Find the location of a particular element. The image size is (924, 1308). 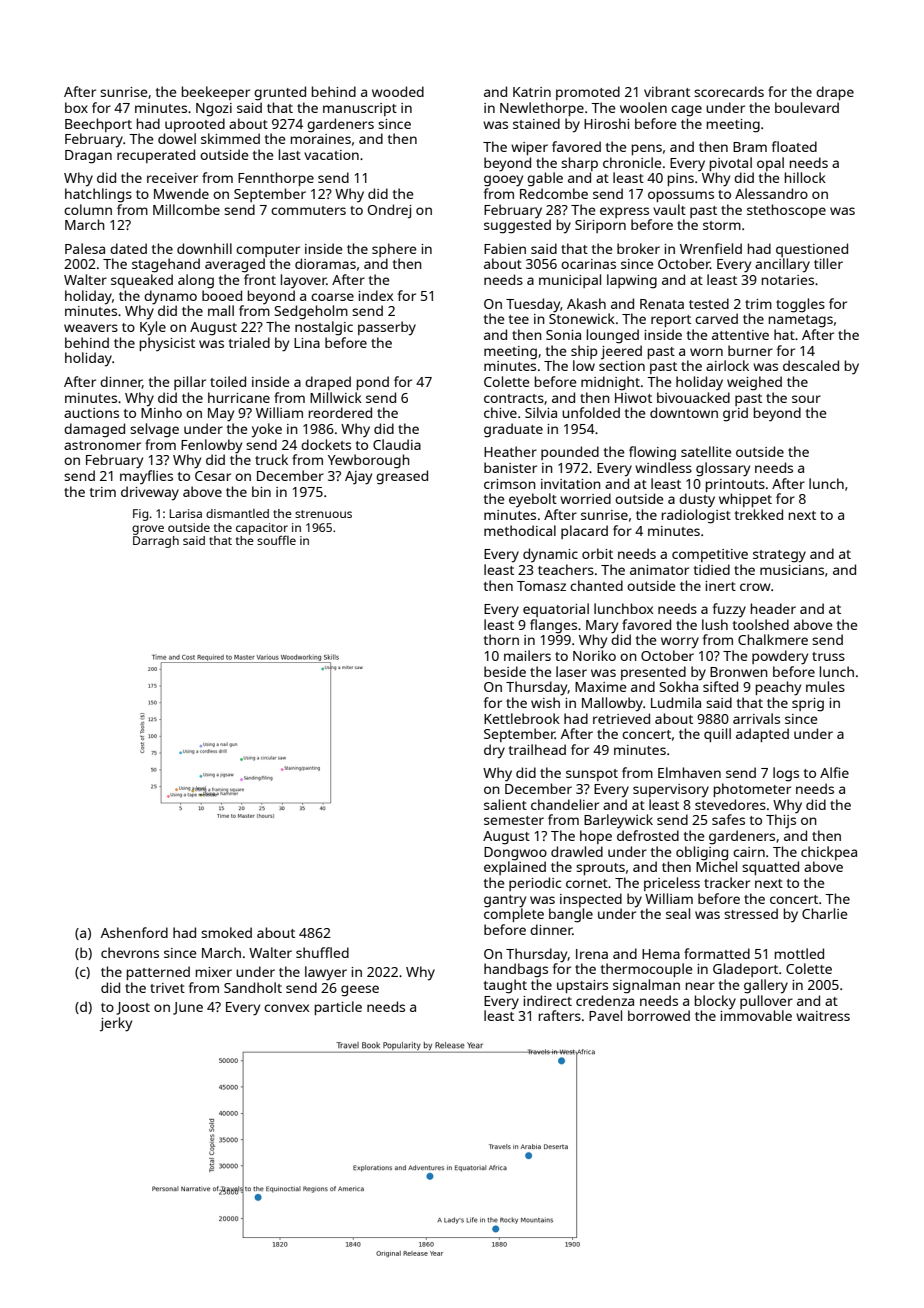

grunted is located at coordinates (280, 93).
